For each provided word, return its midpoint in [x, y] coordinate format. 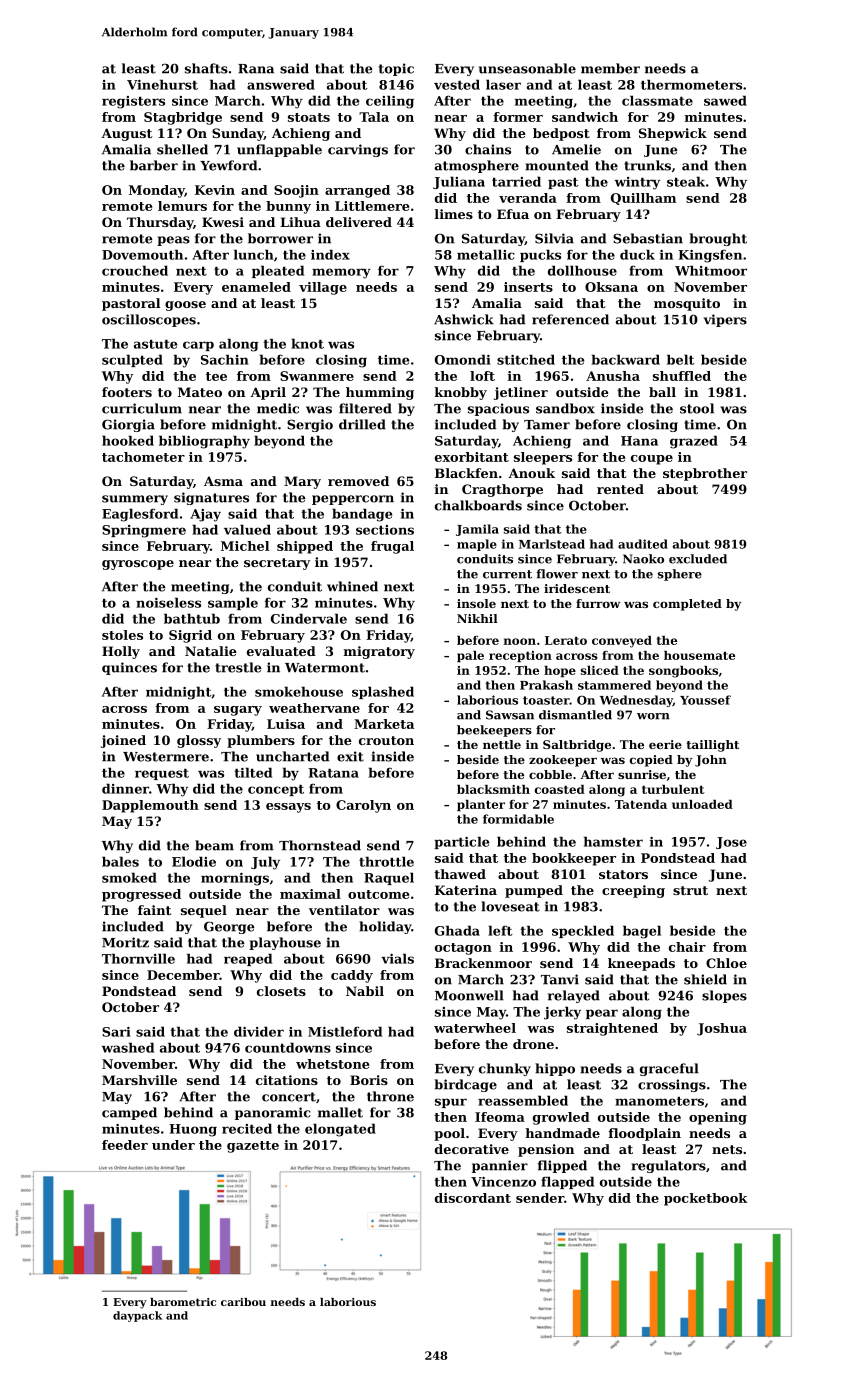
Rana [256, 69]
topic [396, 69]
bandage [362, 515]
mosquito [687, 304]
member [610, 68]
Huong [193, 1130]
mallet [340, 1112]
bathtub [192, 618]
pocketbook [706, 1199]
